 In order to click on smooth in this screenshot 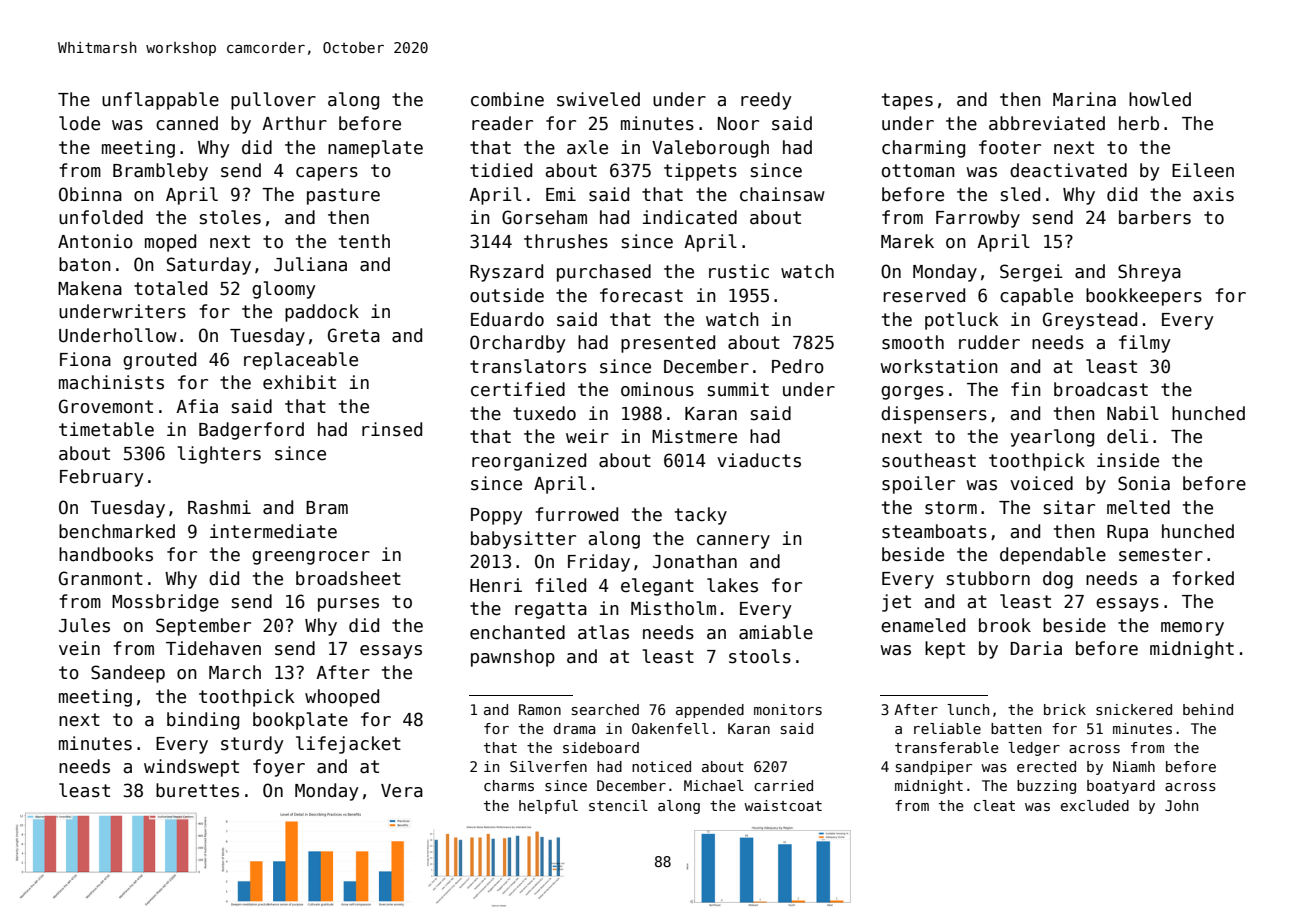, I will do `click(913, 342)`.
